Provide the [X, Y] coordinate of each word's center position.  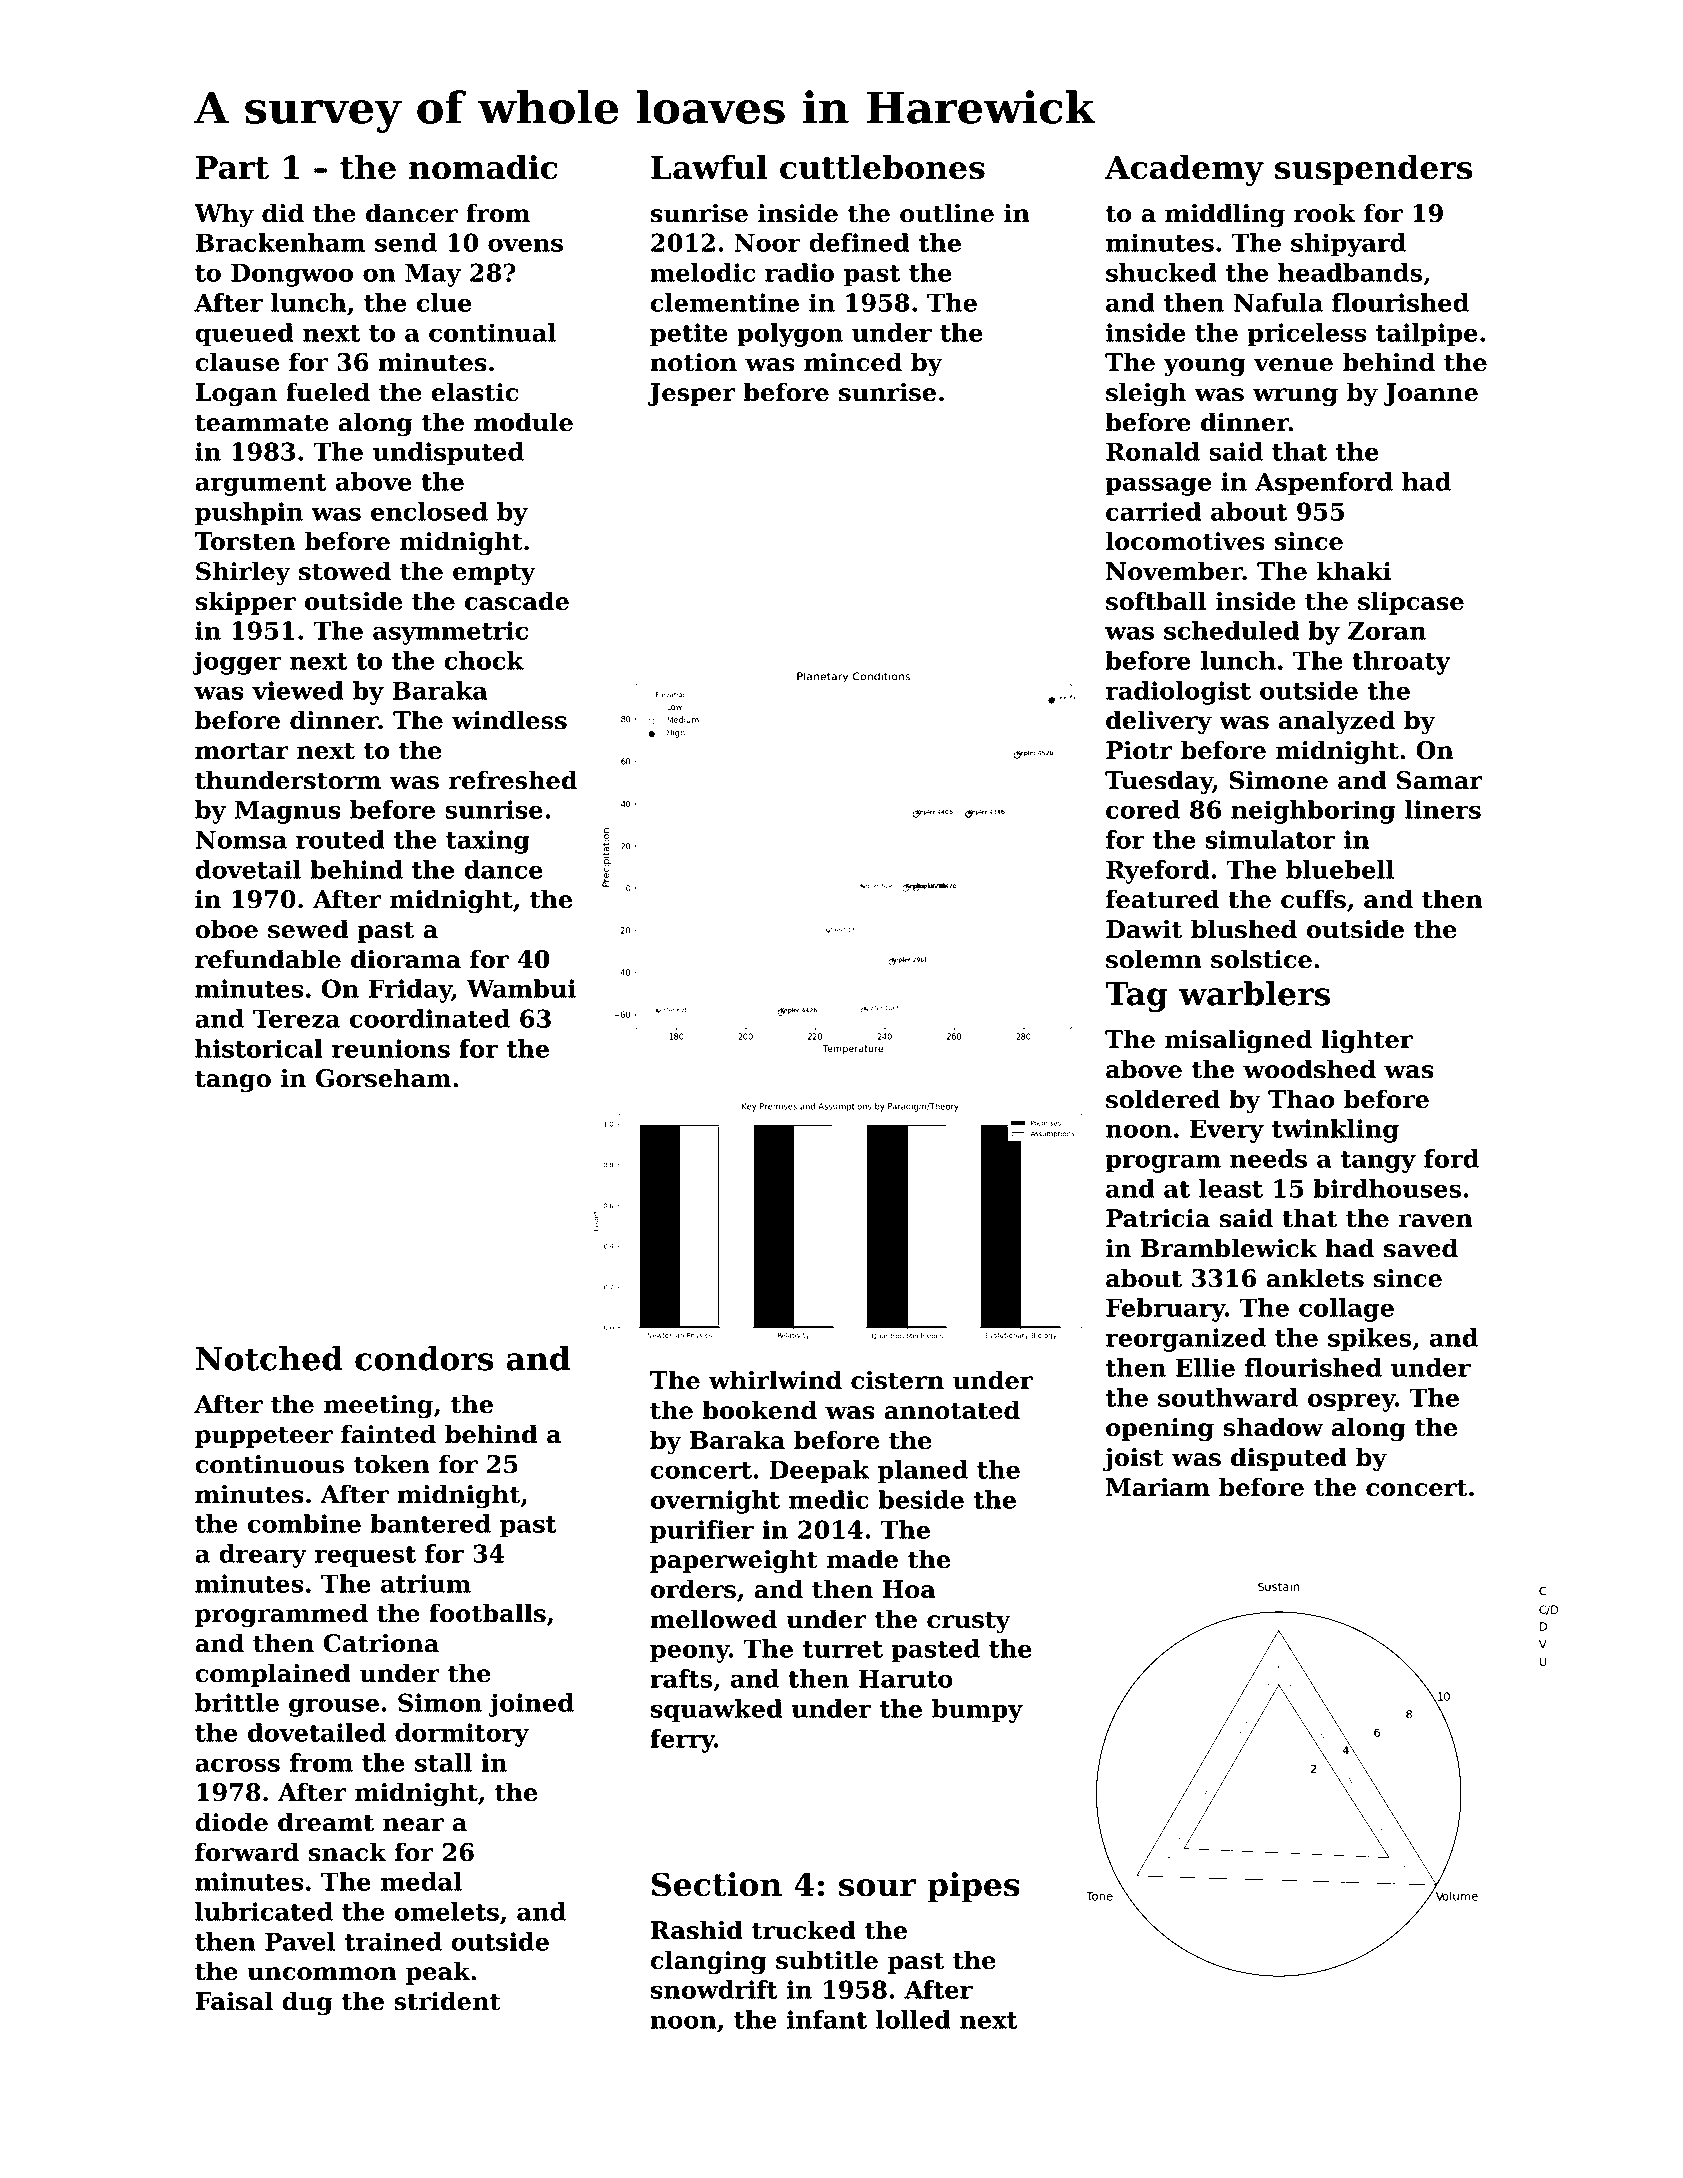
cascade [517, 601]
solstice [1261, 959]
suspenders [1374, 170]
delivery [1159, 722]
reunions [391, 1048]
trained [393, 1941]
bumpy [977, 1711]
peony [689, 1653]
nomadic [483, 167]
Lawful [709, 167]
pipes [973, 1887]
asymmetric [450, 633]
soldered [1163, 1099]
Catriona [381, 1643]
